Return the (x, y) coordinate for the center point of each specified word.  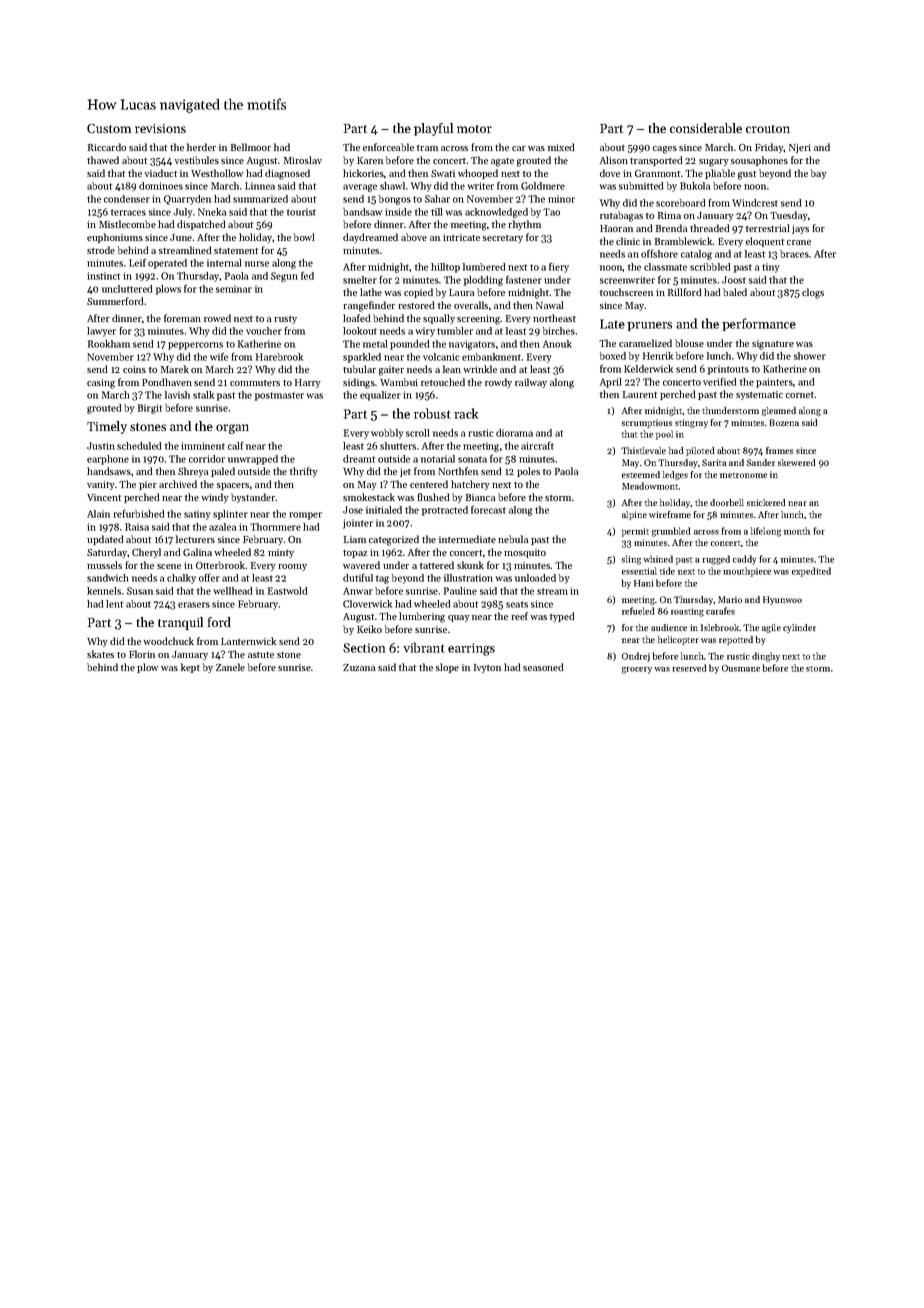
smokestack (369, 497)
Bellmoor (251, 147)
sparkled (362, 358)
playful (433, 129)
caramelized (645, 343)
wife (219, 356)
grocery (637, 670)
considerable (706, 128)
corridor (207, 459)
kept (190, 668)
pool (664, 435)
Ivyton (487, 668)
